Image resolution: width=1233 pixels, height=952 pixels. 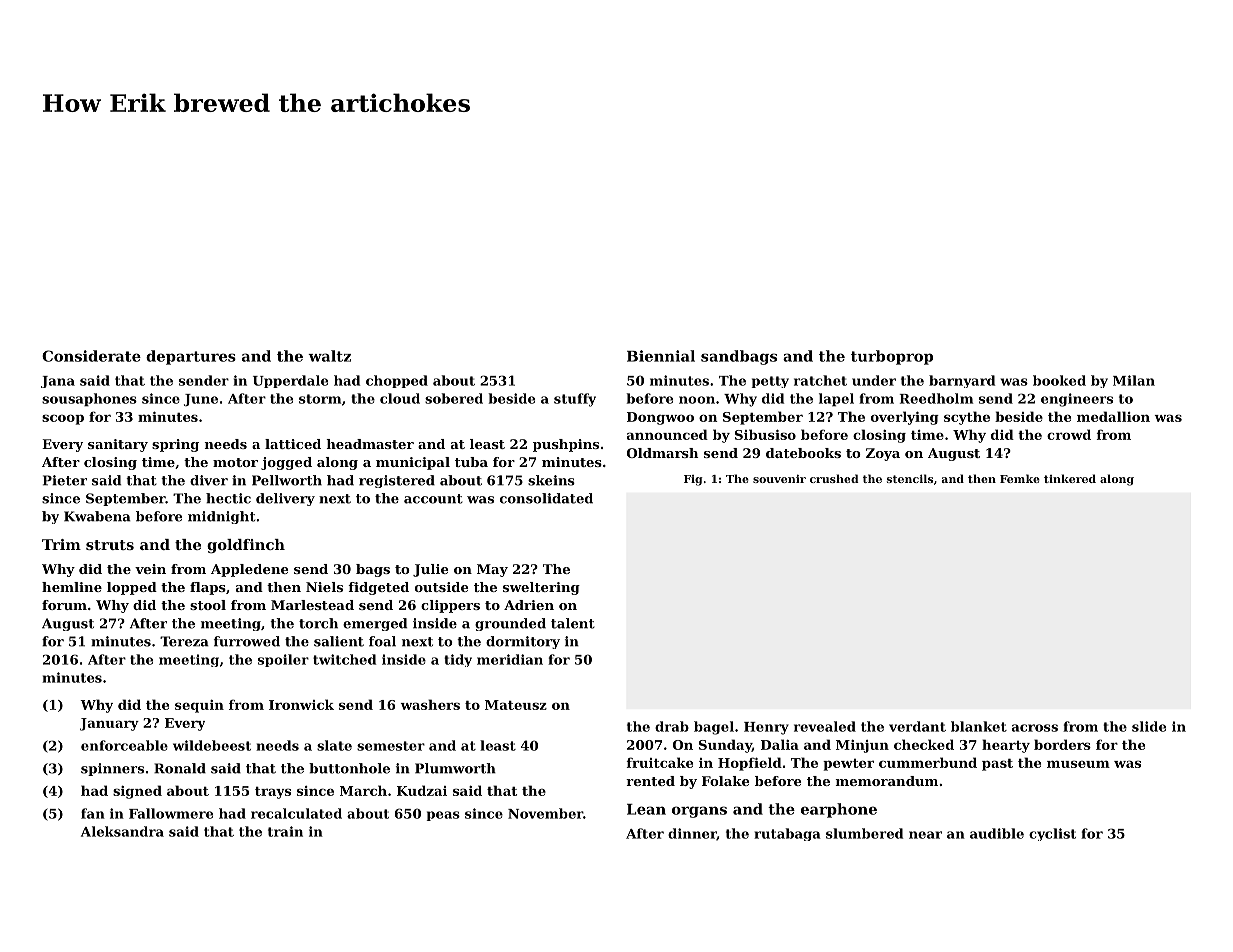 What do you see at coordinates (979, 726) in the document?
I see `blanket` at bounding box center [979, 726].
